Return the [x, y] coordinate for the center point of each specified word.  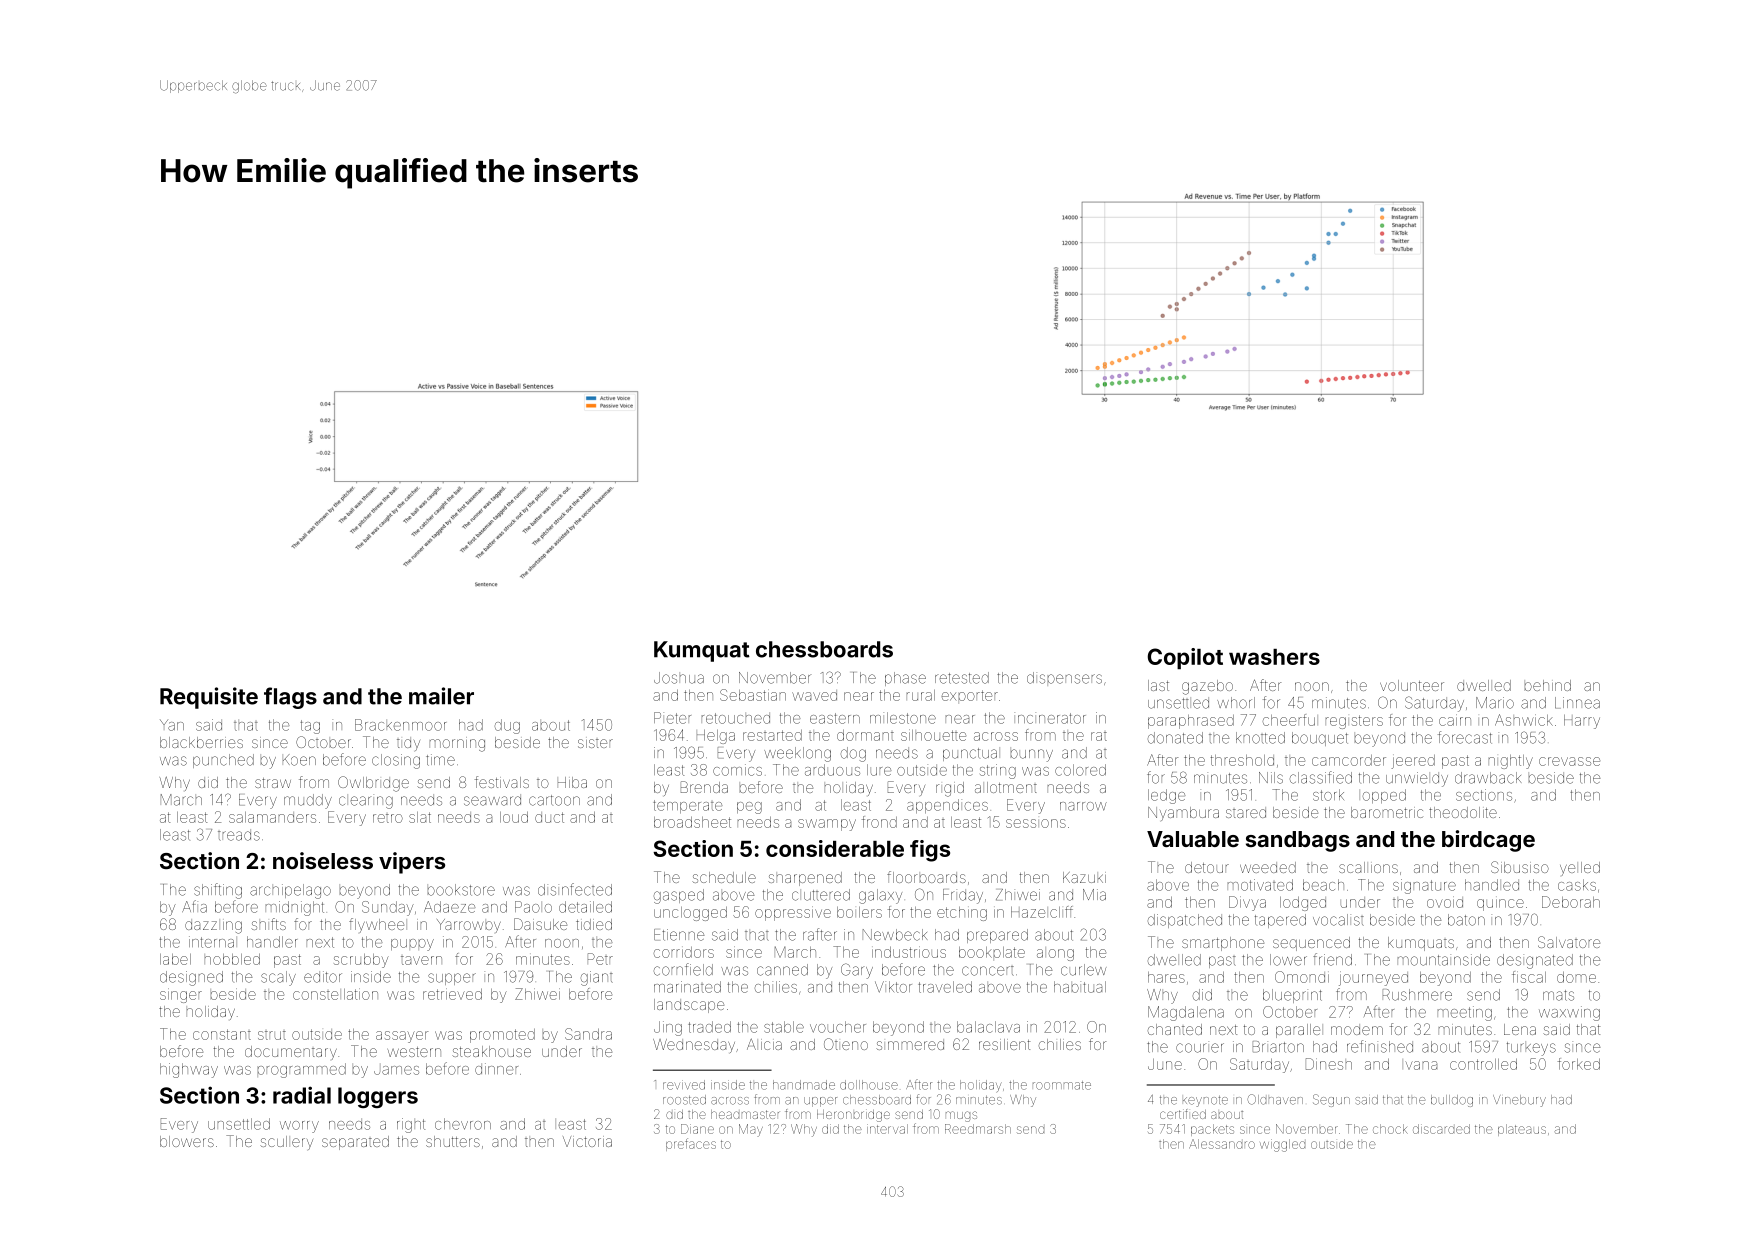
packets [1212, 1130]
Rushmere [1417, 995]
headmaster [745, 1114]
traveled [945, 987]
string [998, 771]
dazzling [213, 926]
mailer [441, 696]
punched [223, 761]
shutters [453, 1141]
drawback [1488, 778]
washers [1274, 657]
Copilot [1185, 658]
